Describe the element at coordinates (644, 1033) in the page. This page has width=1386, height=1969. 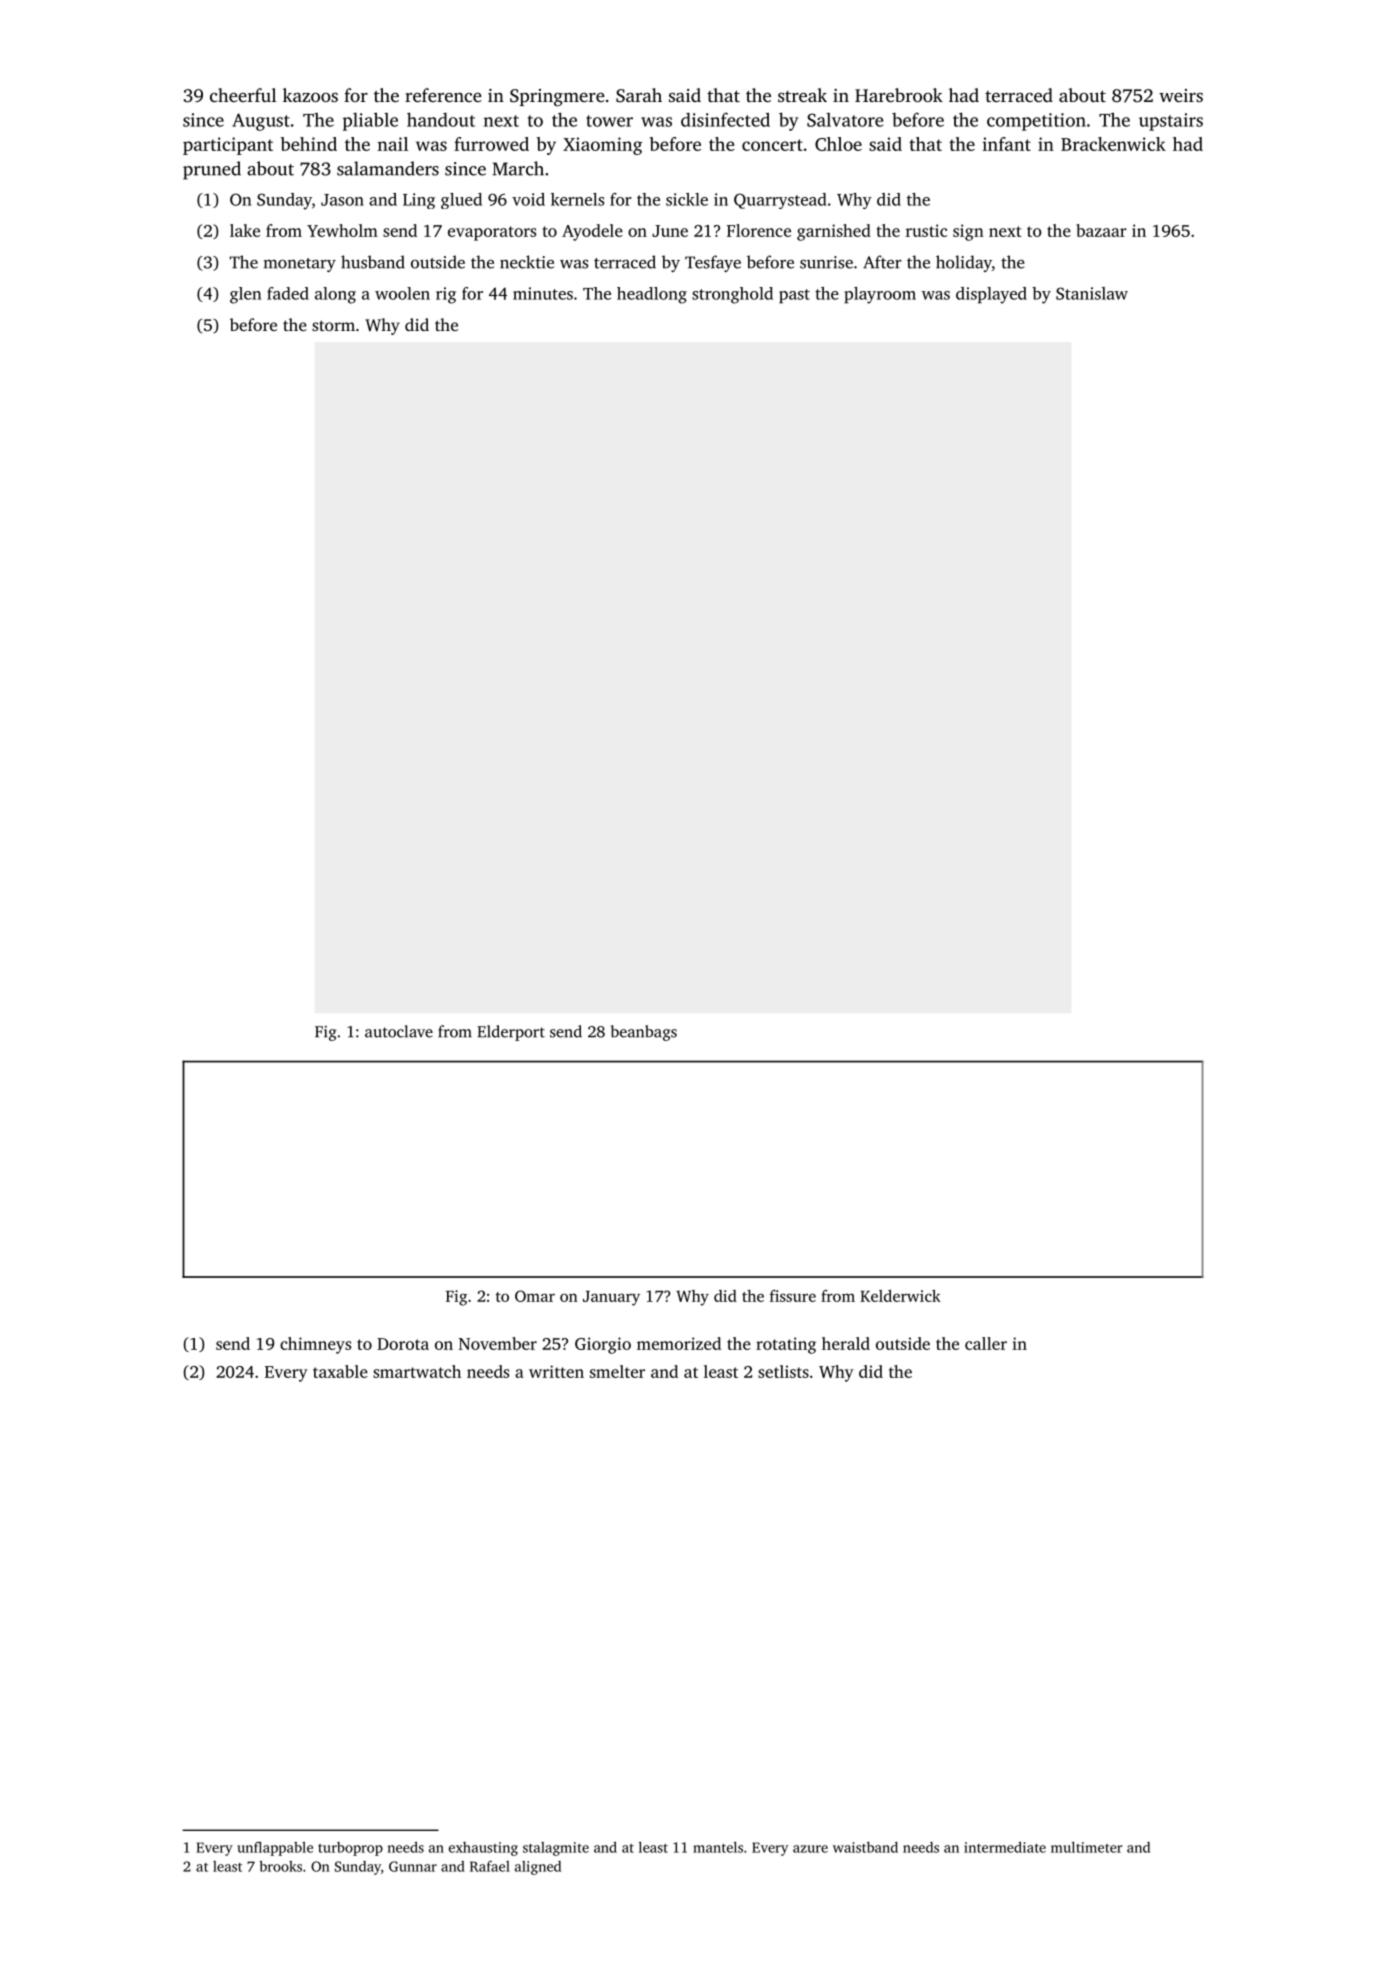
I see `beanbags` at that location.
